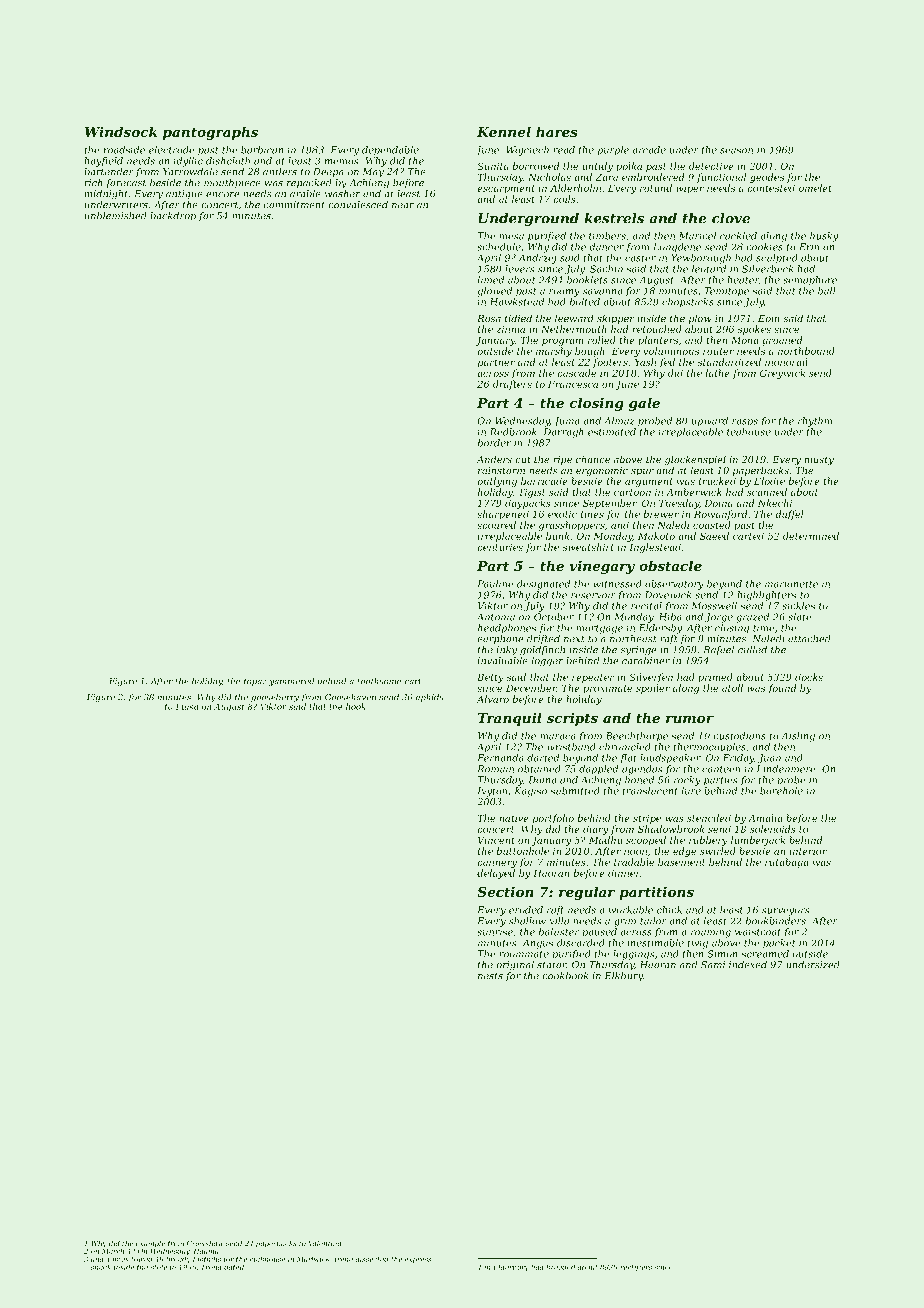 This image has width=924, height=1308. Describe the element at coordinates (806, 351) in the image. I see `northbound` at that location.
